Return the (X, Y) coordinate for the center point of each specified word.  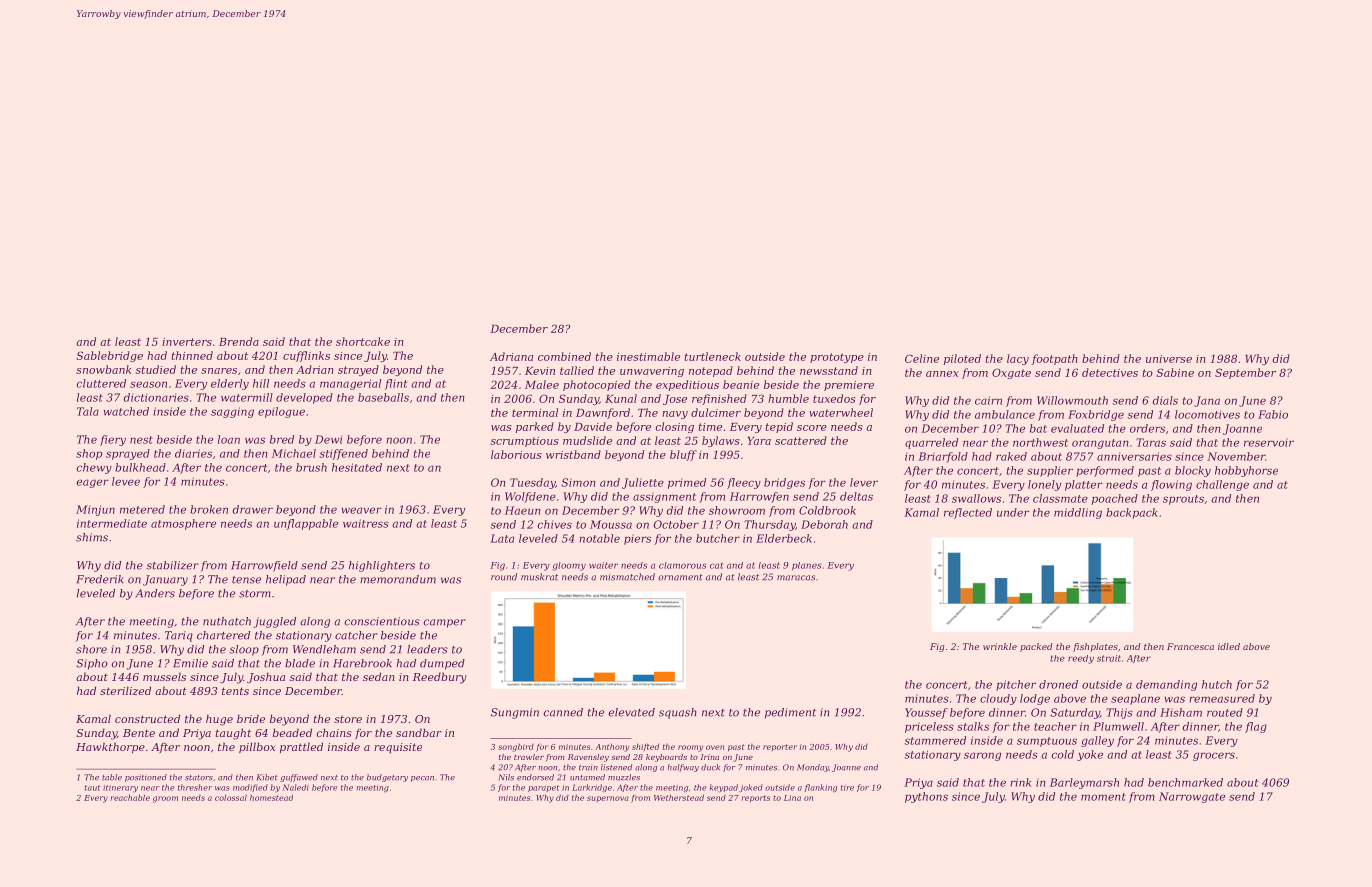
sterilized (125, 690)
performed (1105, 471)
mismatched (627, 577)
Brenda (239, 341)
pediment (790, 713)
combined (564, 356)
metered (142, 509)
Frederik (99, 579)
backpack (1132, 513)
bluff (683, 455)
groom (165, 799)
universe (1169, 359)
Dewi (328, 439)
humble (788, 398)
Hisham (1181, 712)
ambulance (1005, 414)
